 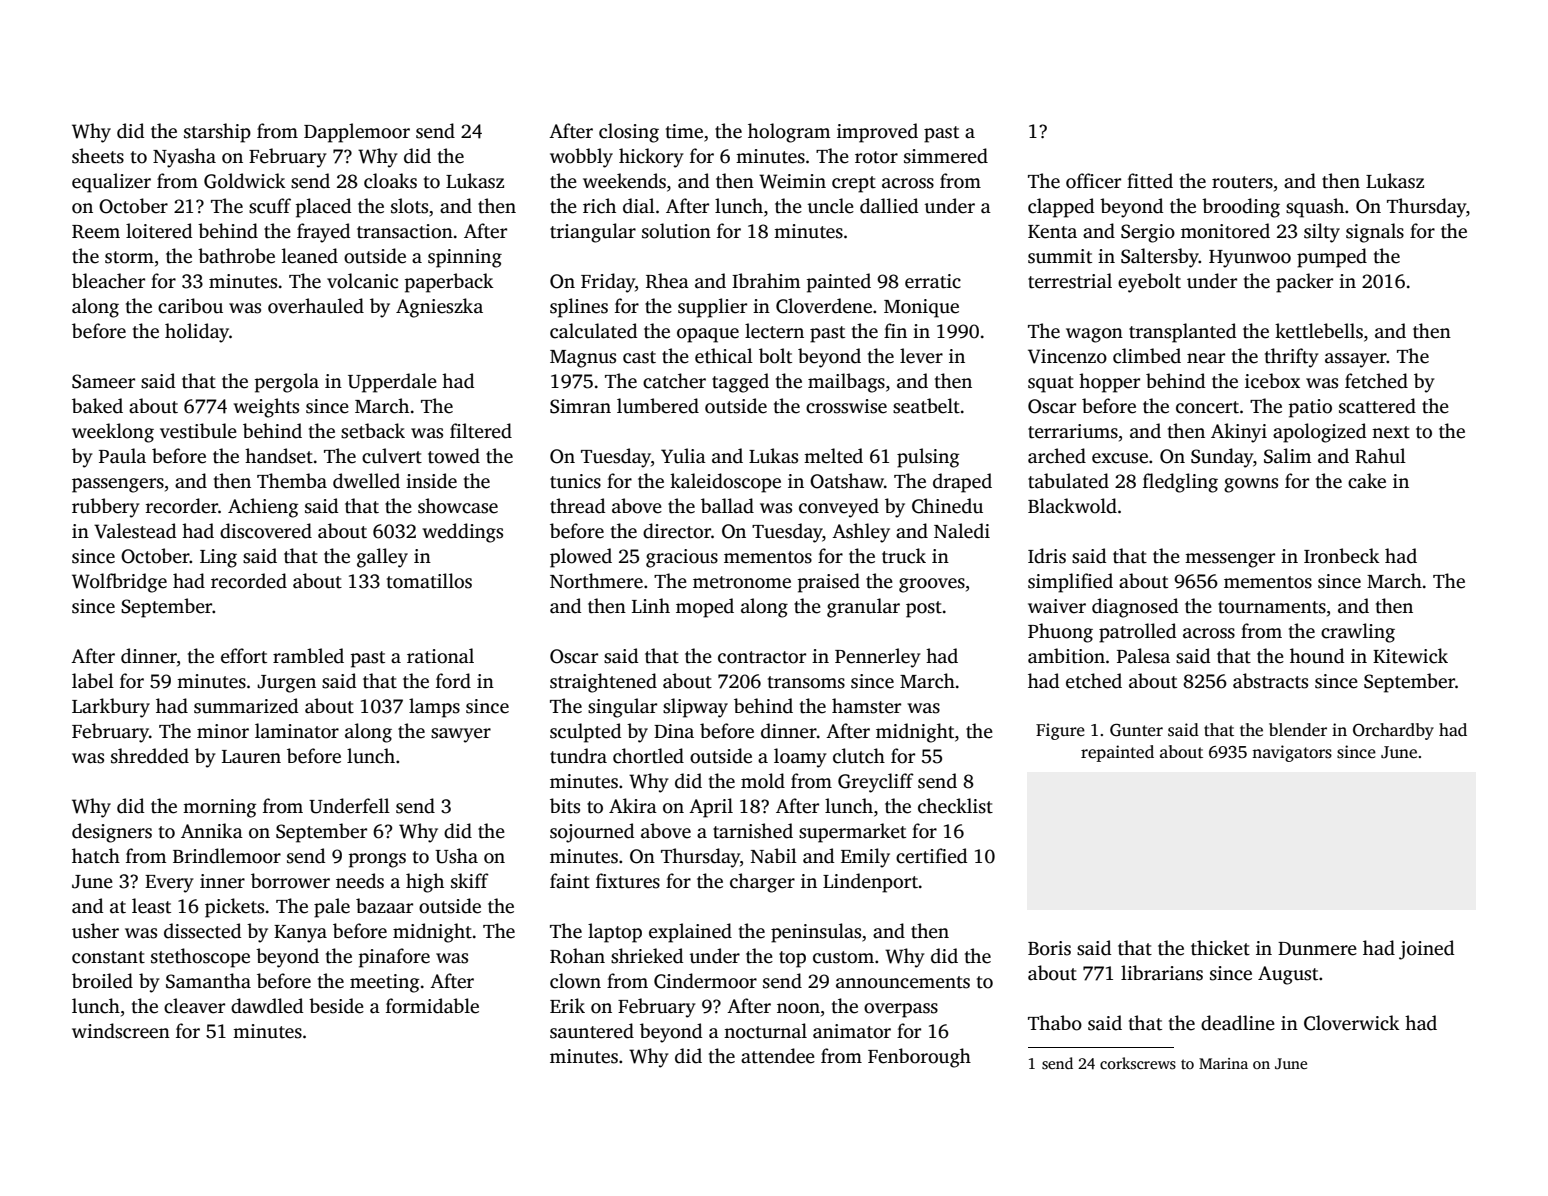 I want to click on peninsulas, so click(x=816, y=933).
